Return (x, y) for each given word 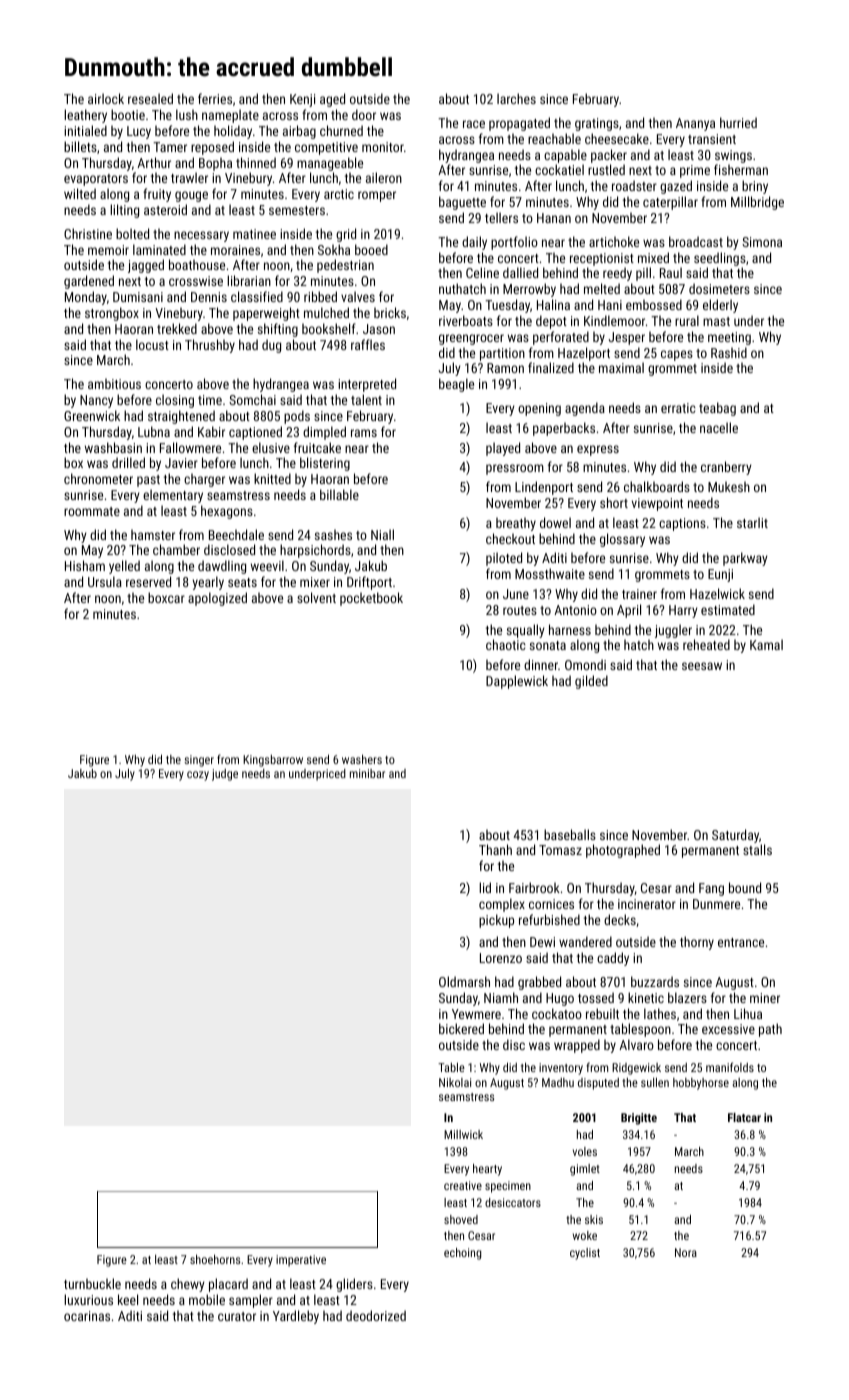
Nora (686, 1252)
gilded (591, 682)
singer (199, 761)
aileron (384, 177)
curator (237, 1316)
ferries (215, 98)
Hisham (85, 565)
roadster (634, 185)
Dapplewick (517, 682)
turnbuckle (92, 1283)
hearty (487, 1170)
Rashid (729, 352)
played (503, 449)
